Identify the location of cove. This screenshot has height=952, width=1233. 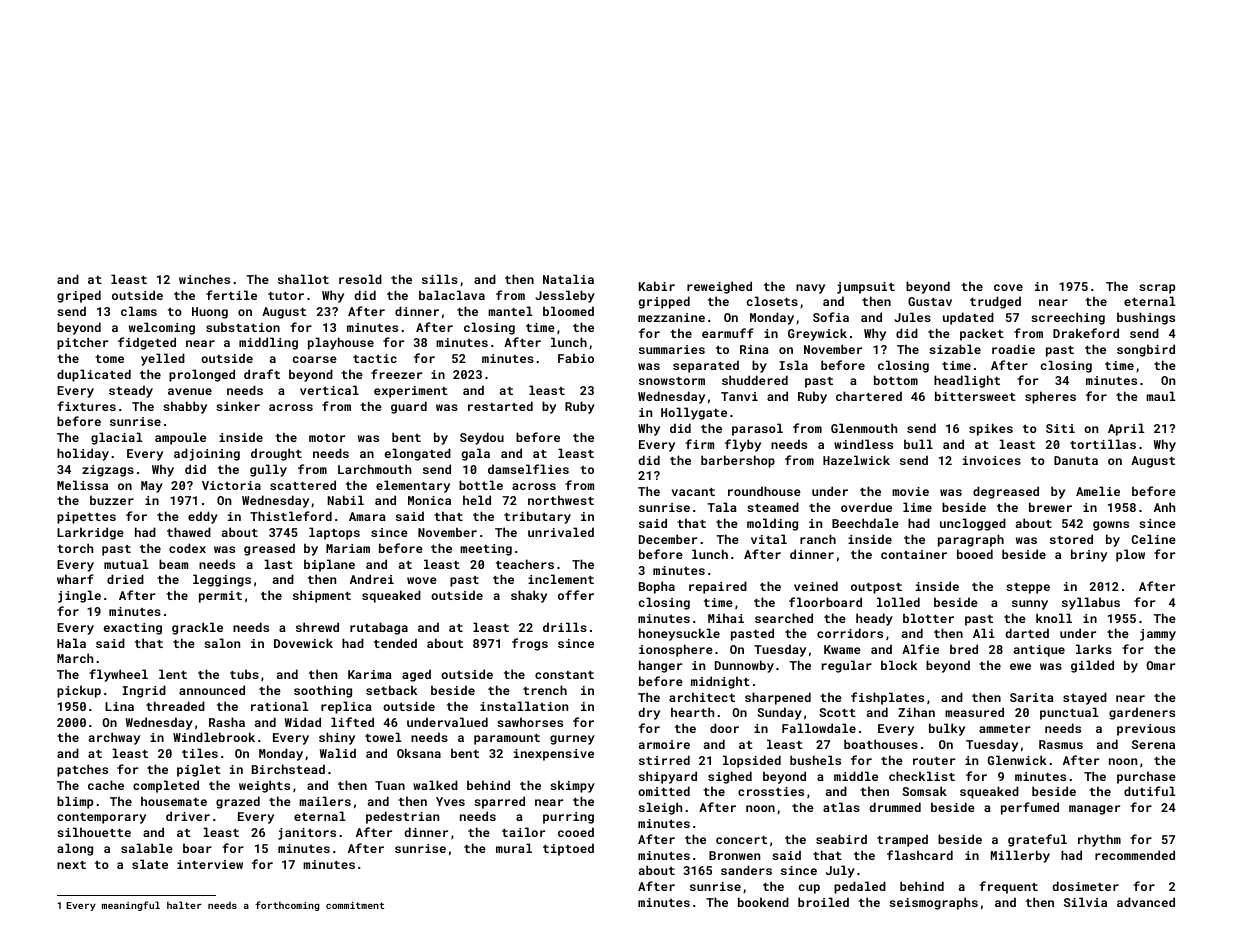
(1008, 287).
